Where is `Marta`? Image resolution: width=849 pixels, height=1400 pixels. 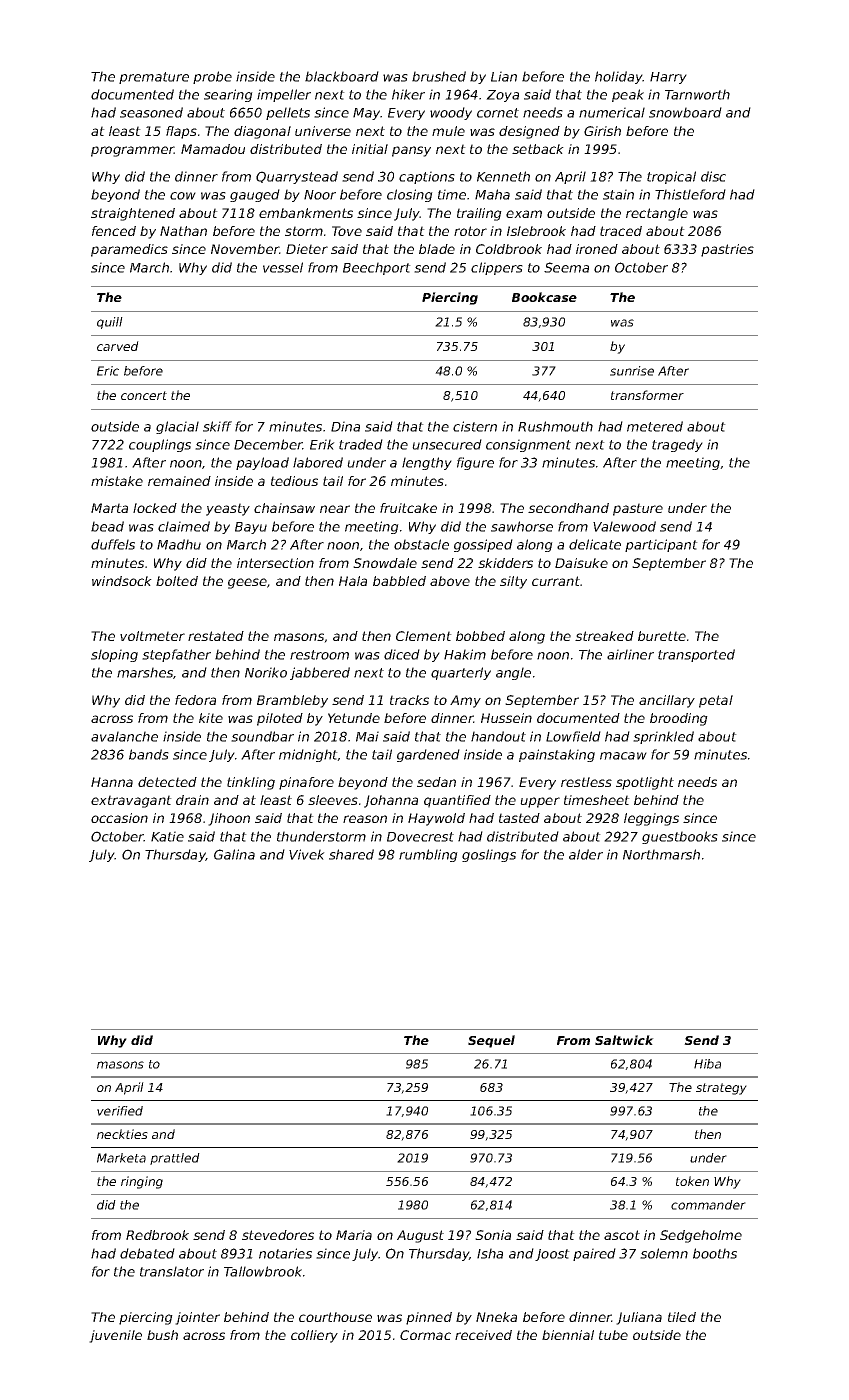 Marta is located at coordinates (109, 508).
